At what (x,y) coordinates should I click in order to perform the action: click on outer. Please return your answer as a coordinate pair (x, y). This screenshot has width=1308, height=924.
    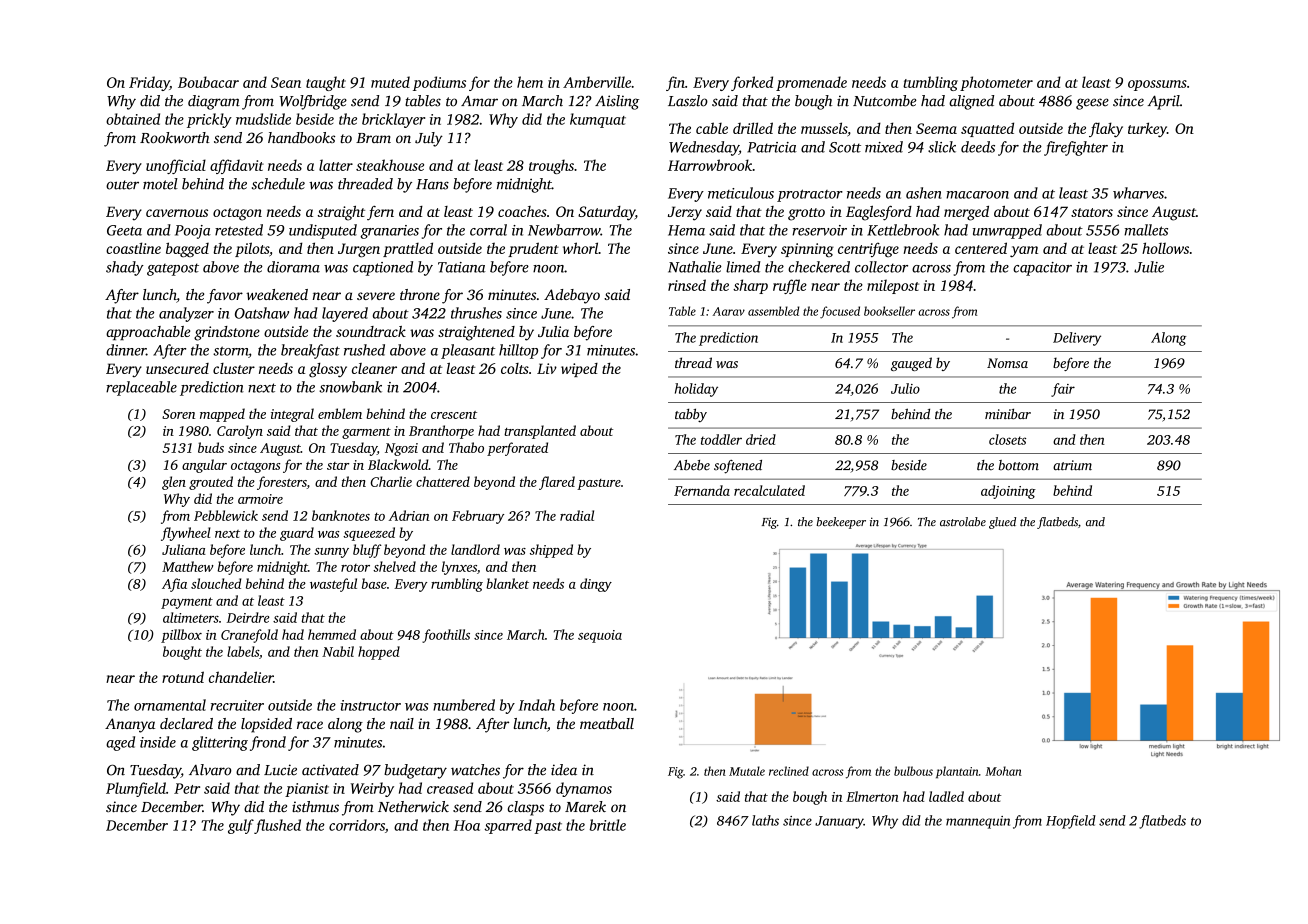
    Looking at the image, I should click on (122, 185).
